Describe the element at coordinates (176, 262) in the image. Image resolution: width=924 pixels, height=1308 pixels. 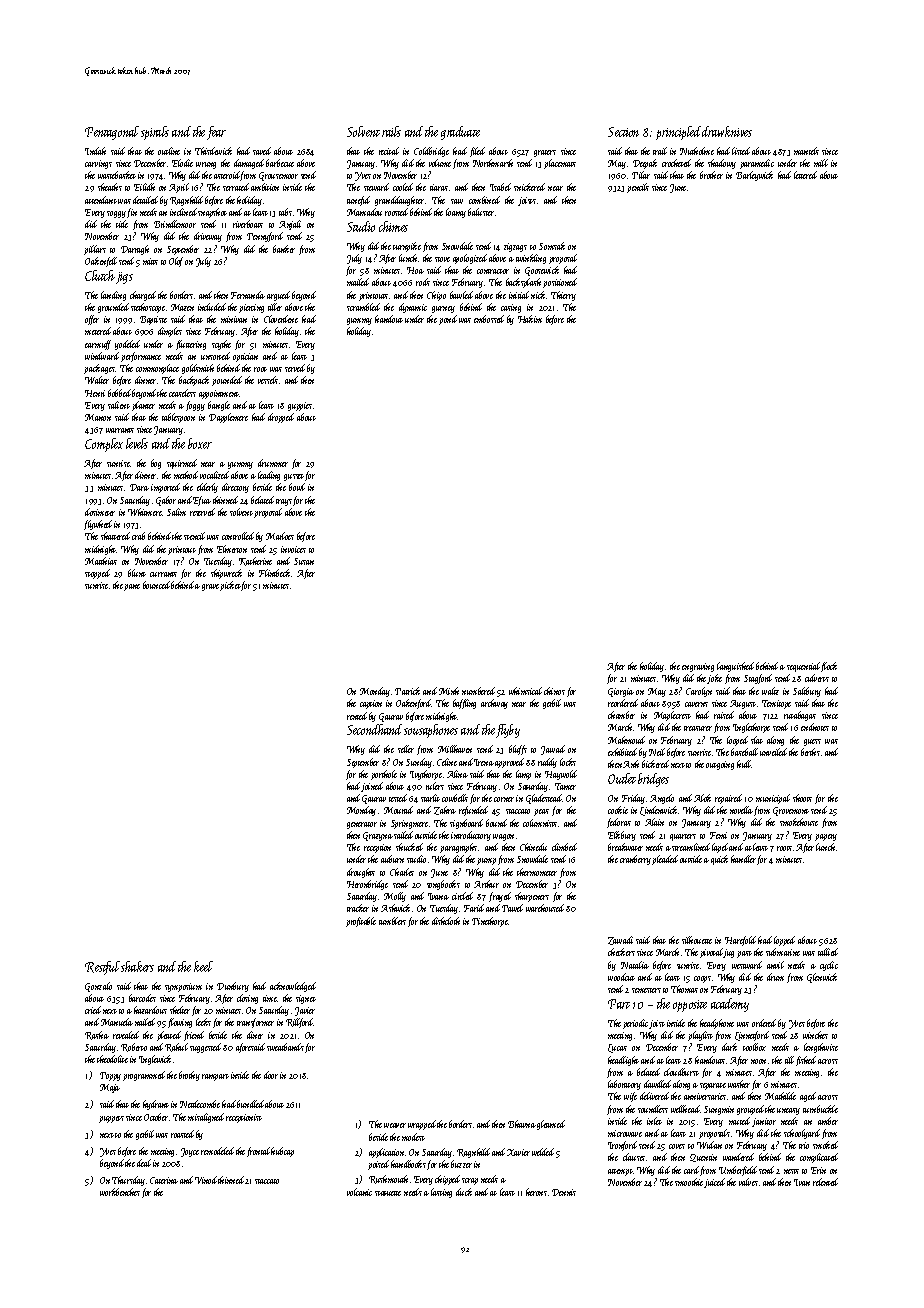
I see `Olof` at that location.
